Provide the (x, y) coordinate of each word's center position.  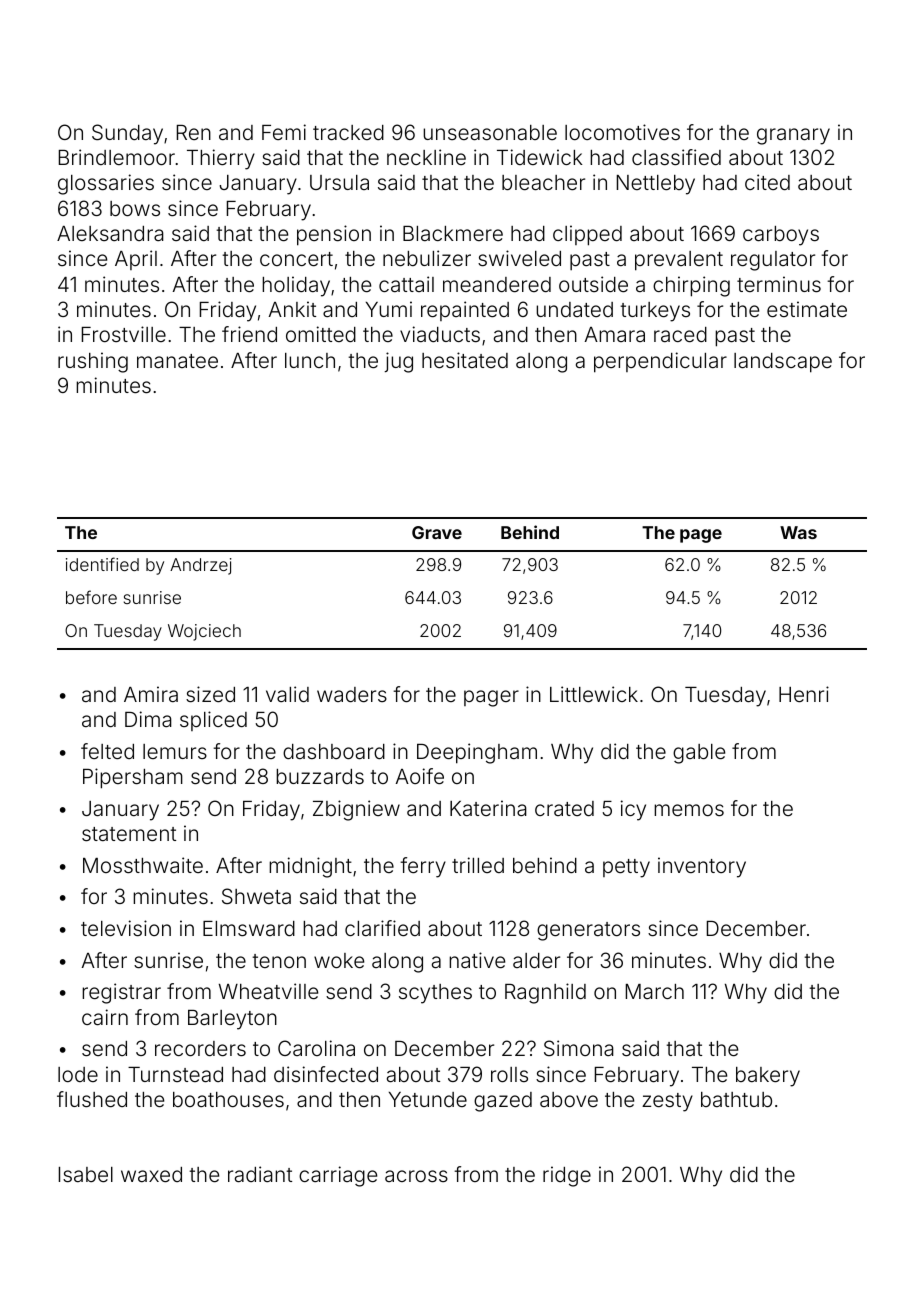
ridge (567, 1176)
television (126, 928)
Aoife (420, 776)
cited (767, 182)
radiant (260, 1174)
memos (689, 810)
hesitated (465, 360)
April (136, 260)
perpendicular (660, 362)
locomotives (622, 132)
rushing (93, 362)
